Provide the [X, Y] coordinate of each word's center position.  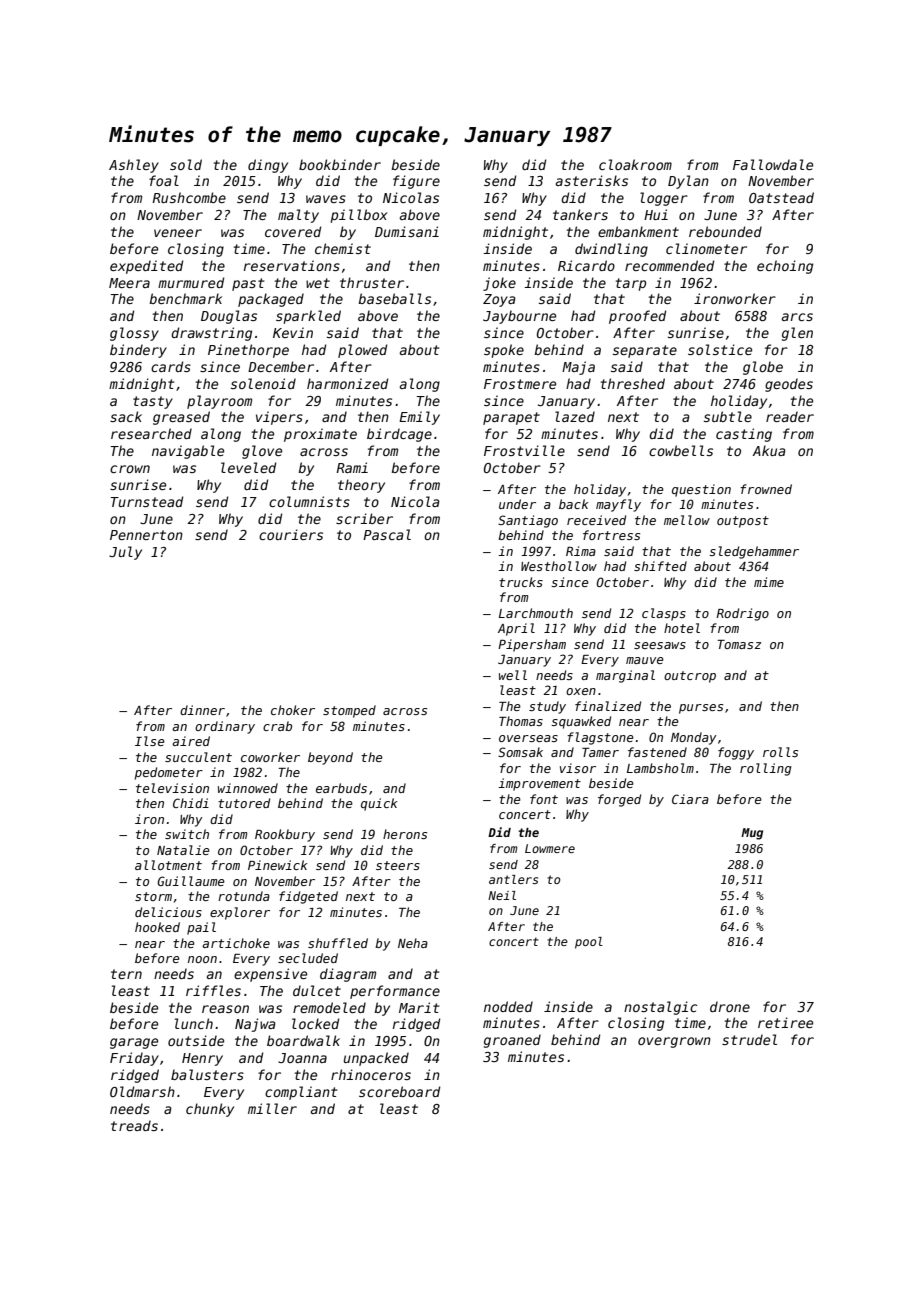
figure [416, 182]
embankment [638, 231]
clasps [664, 614]
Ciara [690, 799]
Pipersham [532, 645]
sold [186, 164]
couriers [291, 534]
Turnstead [147, 501]
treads [134, 1125]
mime [769, 582]
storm [153, 896]
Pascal [387, 534]
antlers [513, 879]
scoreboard [399, 1091]
